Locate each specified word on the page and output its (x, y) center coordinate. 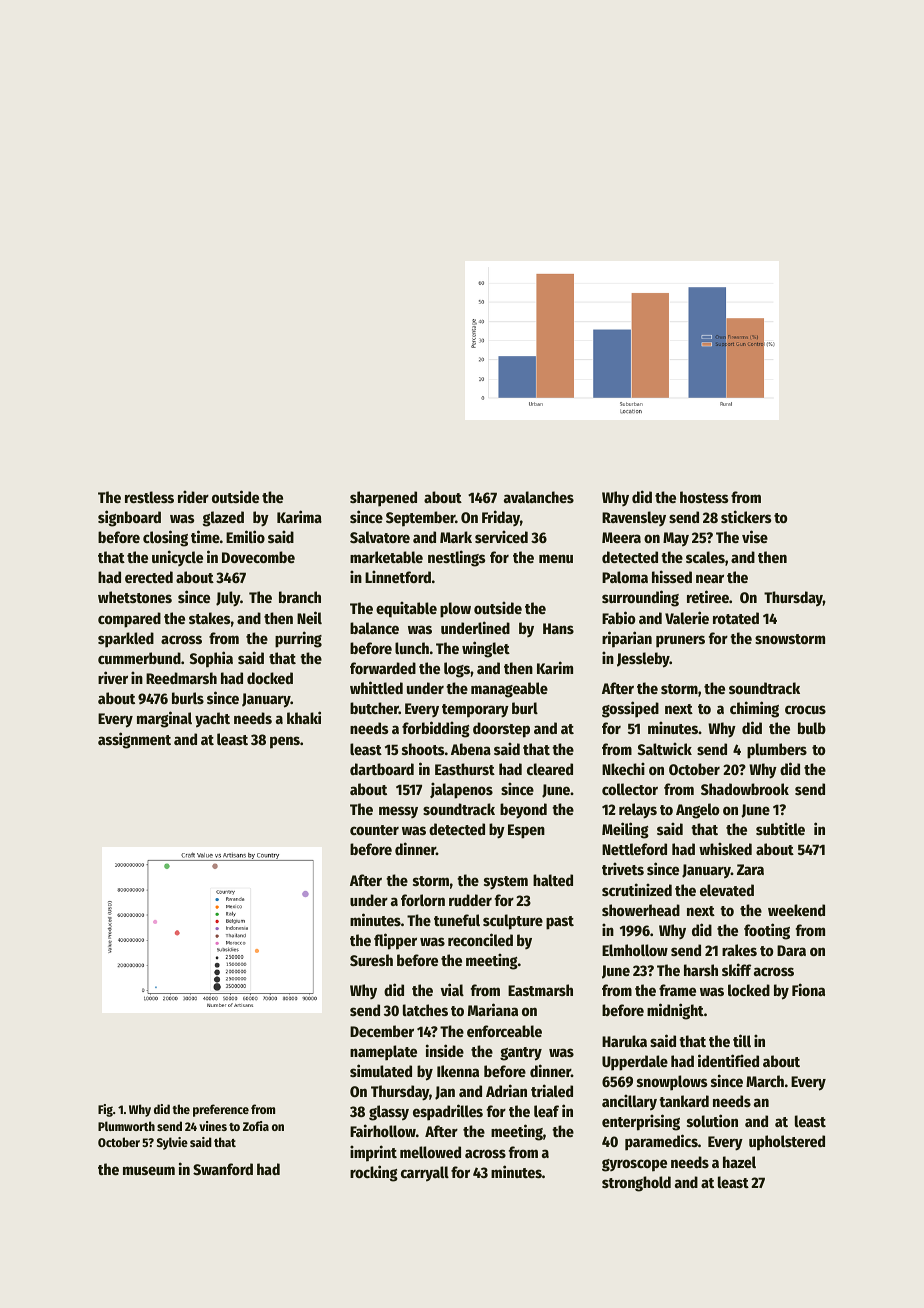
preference (221, 1110)
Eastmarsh (540, 990)
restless (149, 497)
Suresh (371, 960)
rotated (736, 618)
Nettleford (634, 849)
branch (300, 597)
